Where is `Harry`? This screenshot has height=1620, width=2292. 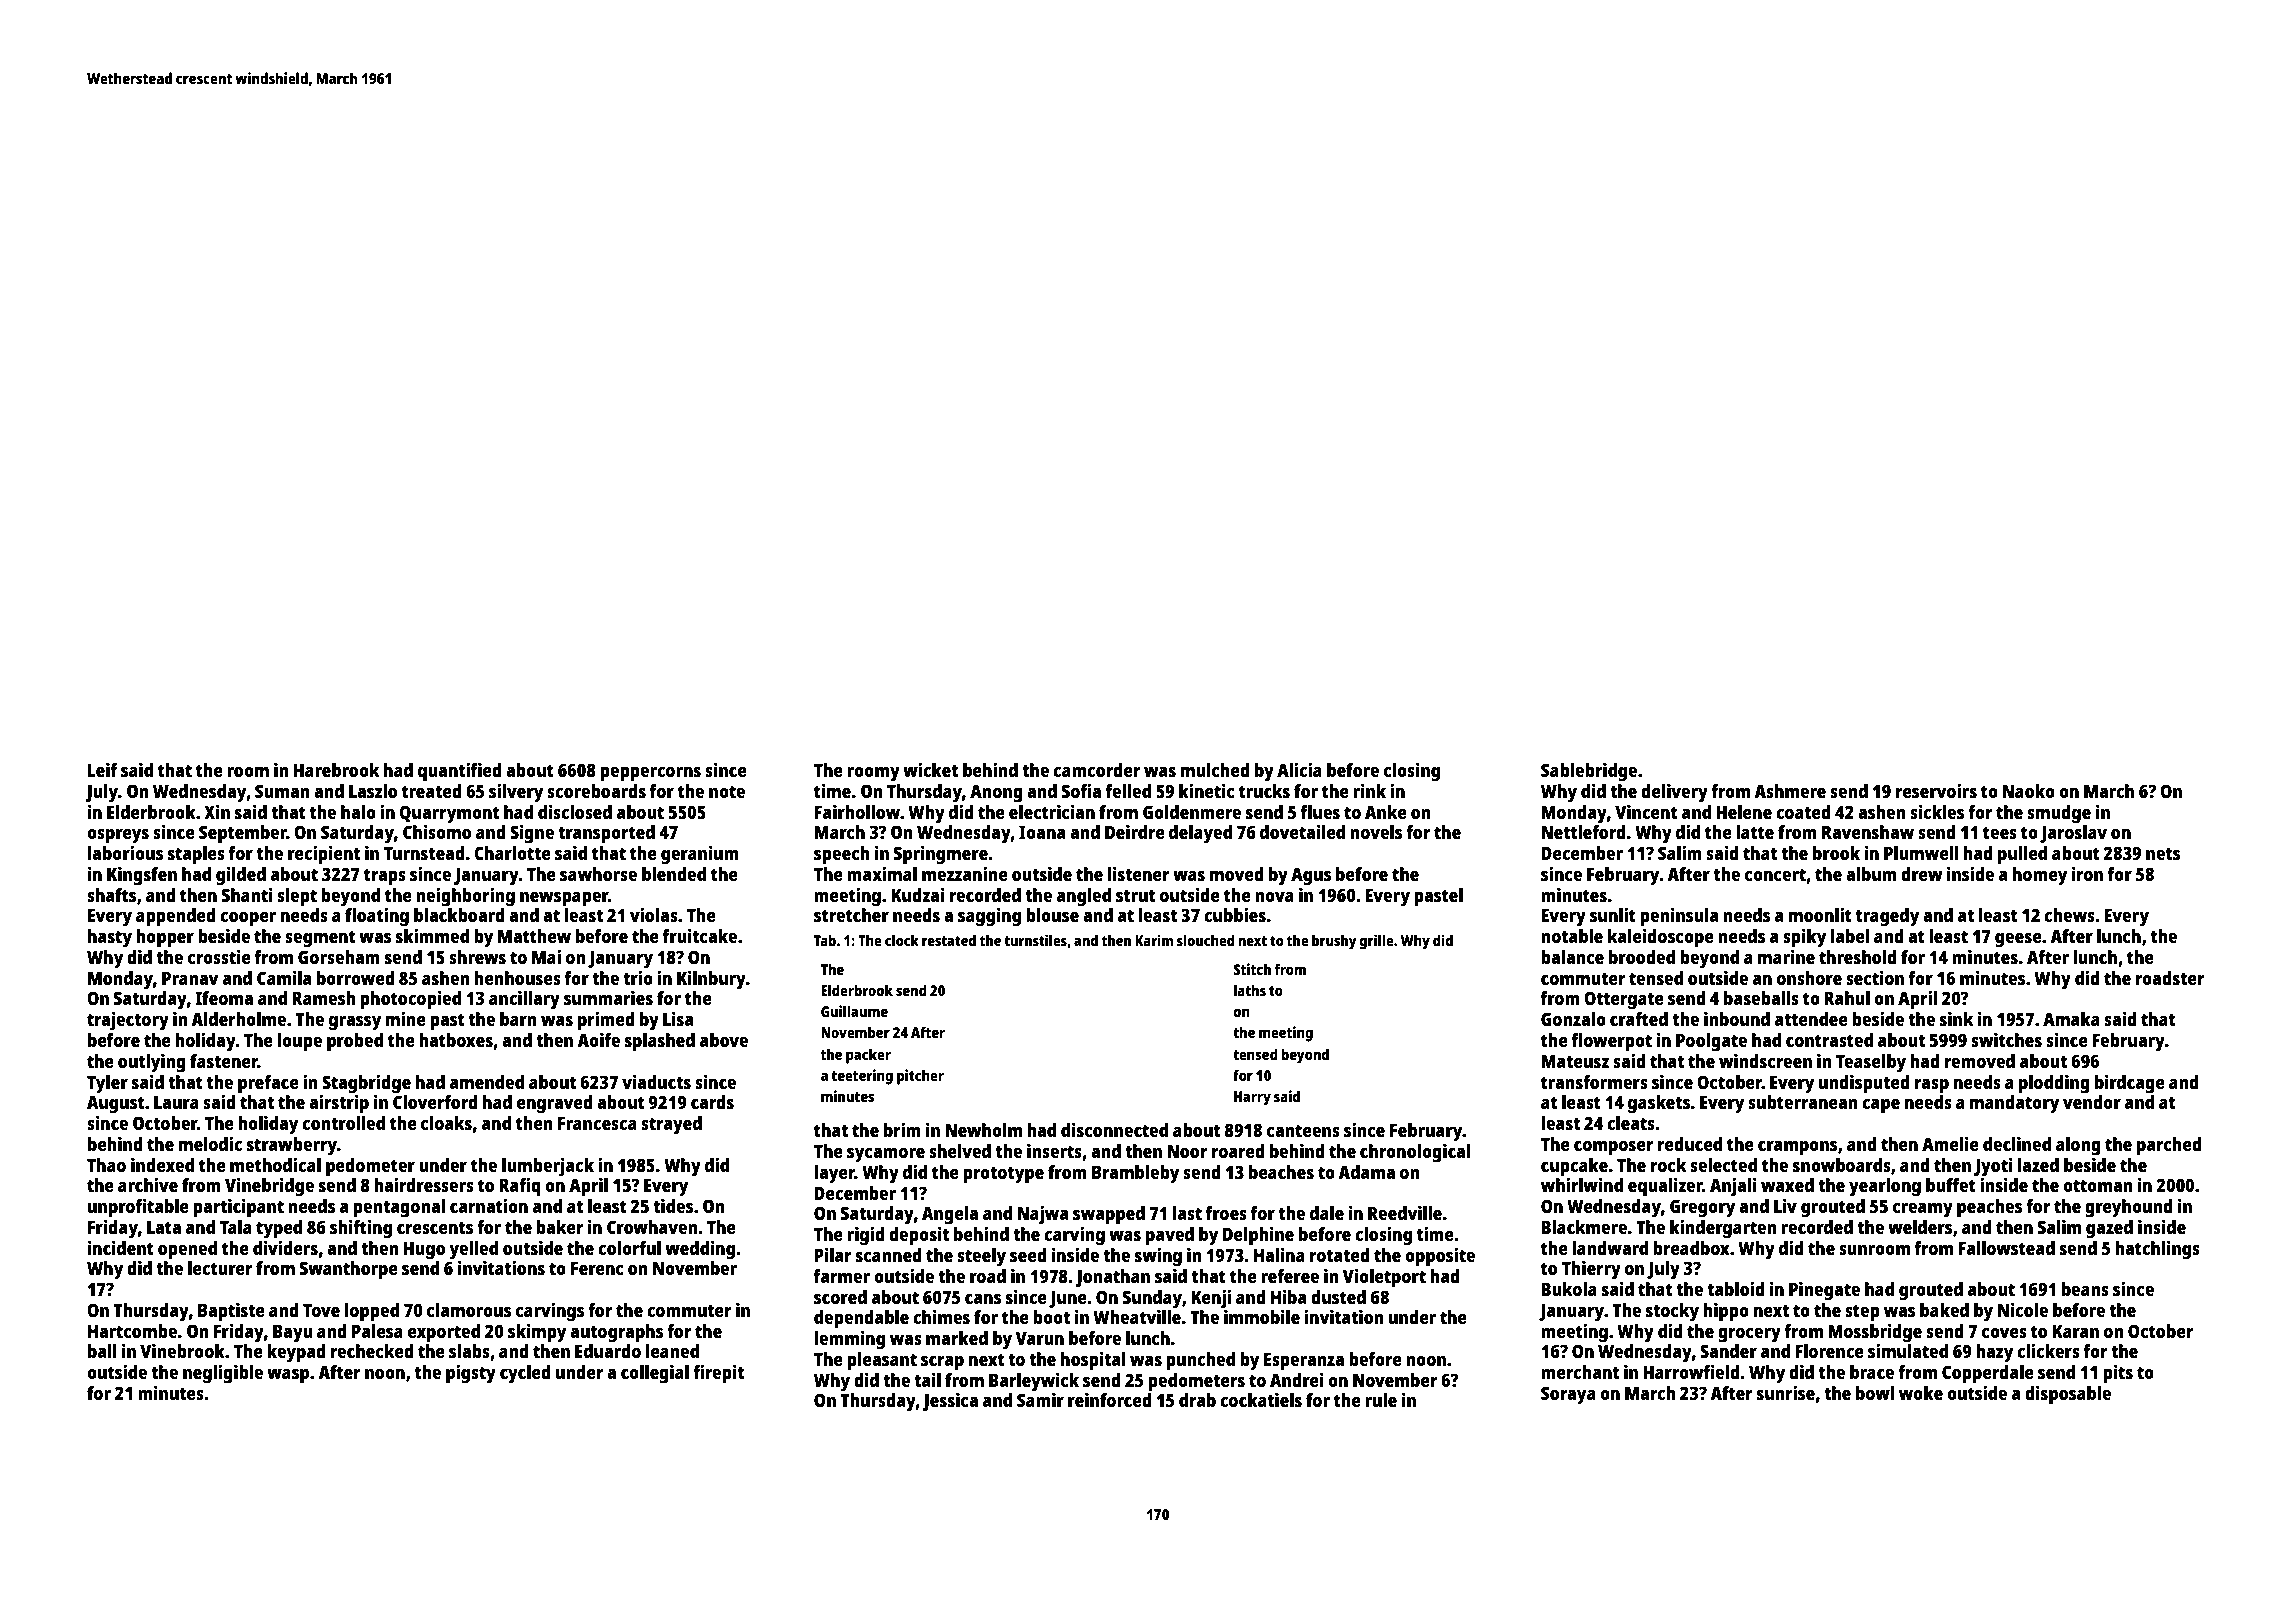
Harry is located at coordinates (1252, 1098).
